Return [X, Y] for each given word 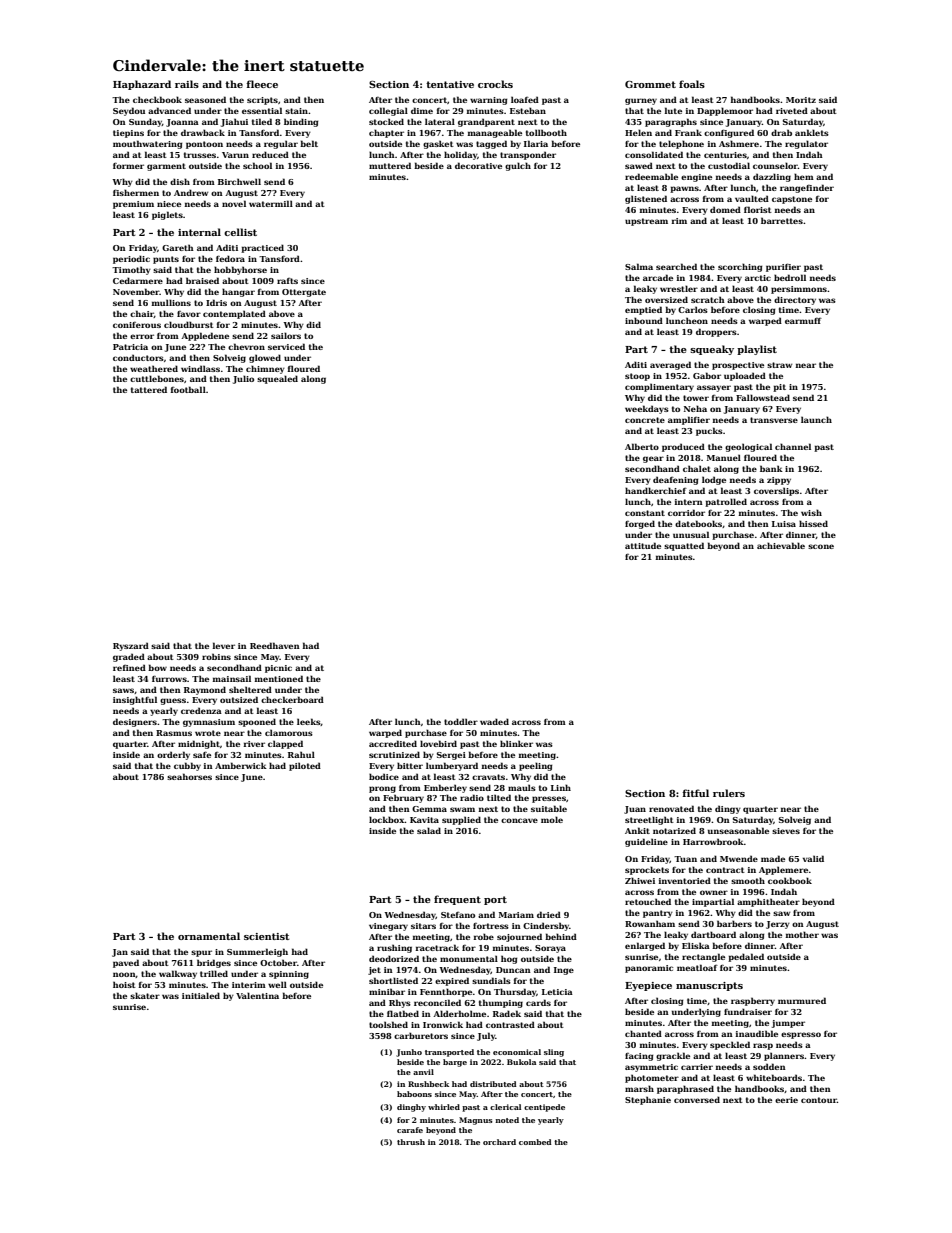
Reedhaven [275, 645]
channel [793, 446]
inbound [644, 320]
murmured [802, 1000]
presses [549, 799]
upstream [646, 222]
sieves [786, 831]
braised [202, 280]
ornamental [209, 936]
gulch [518, 166]
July [486, 1036]
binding [301, 122]
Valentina [257, 995]
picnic [278, 669]
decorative [478, 165]
